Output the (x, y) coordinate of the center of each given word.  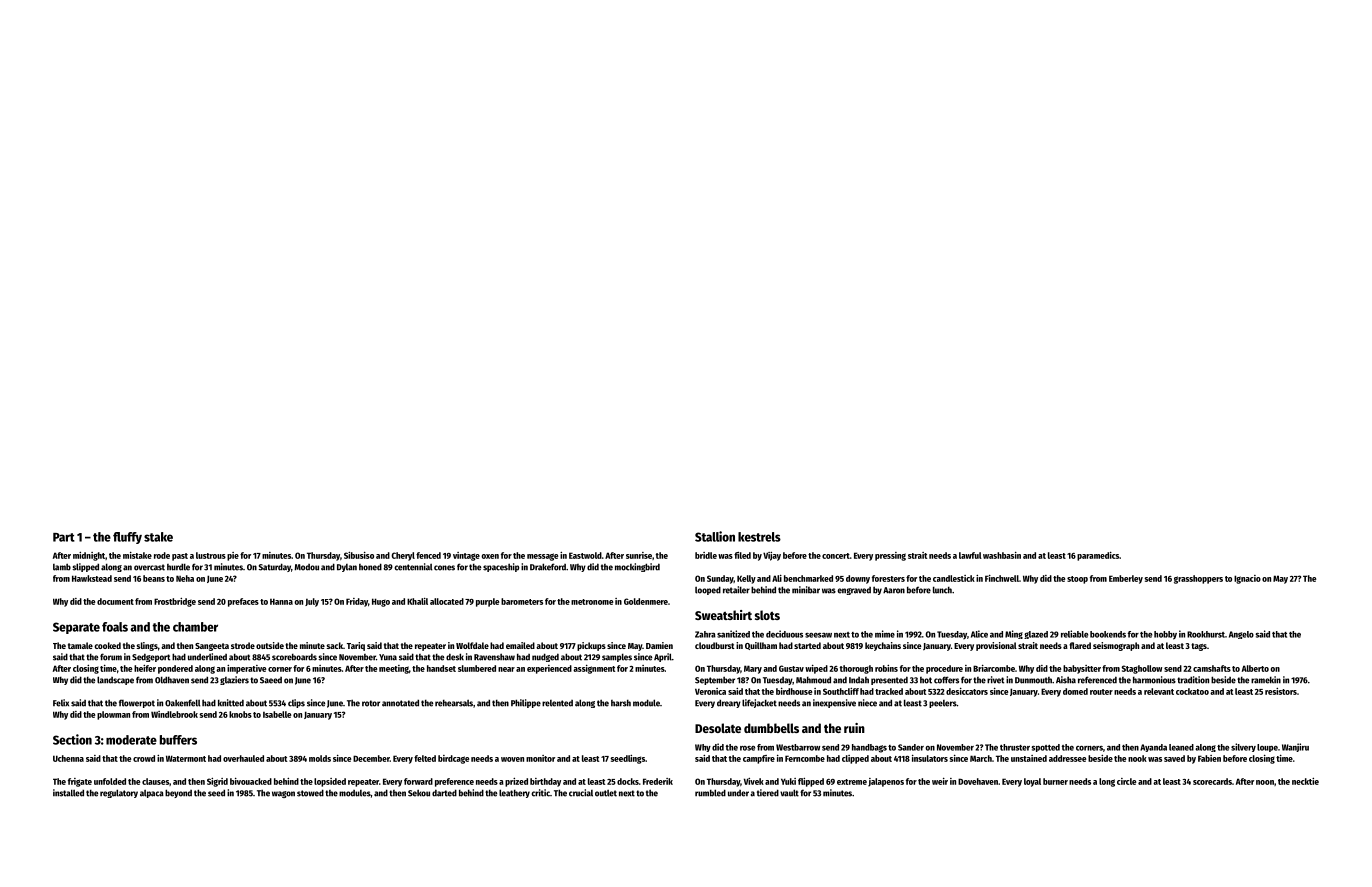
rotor (371, 703)
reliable (1074, 634)
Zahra (705, 634)
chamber (195, 627)
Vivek (754, 781)
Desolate (718, 728)
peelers (943, 704)
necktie (1305, 781)
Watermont (186, 758)
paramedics (1098, 556)
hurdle (178, 567)
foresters (888, 578)
